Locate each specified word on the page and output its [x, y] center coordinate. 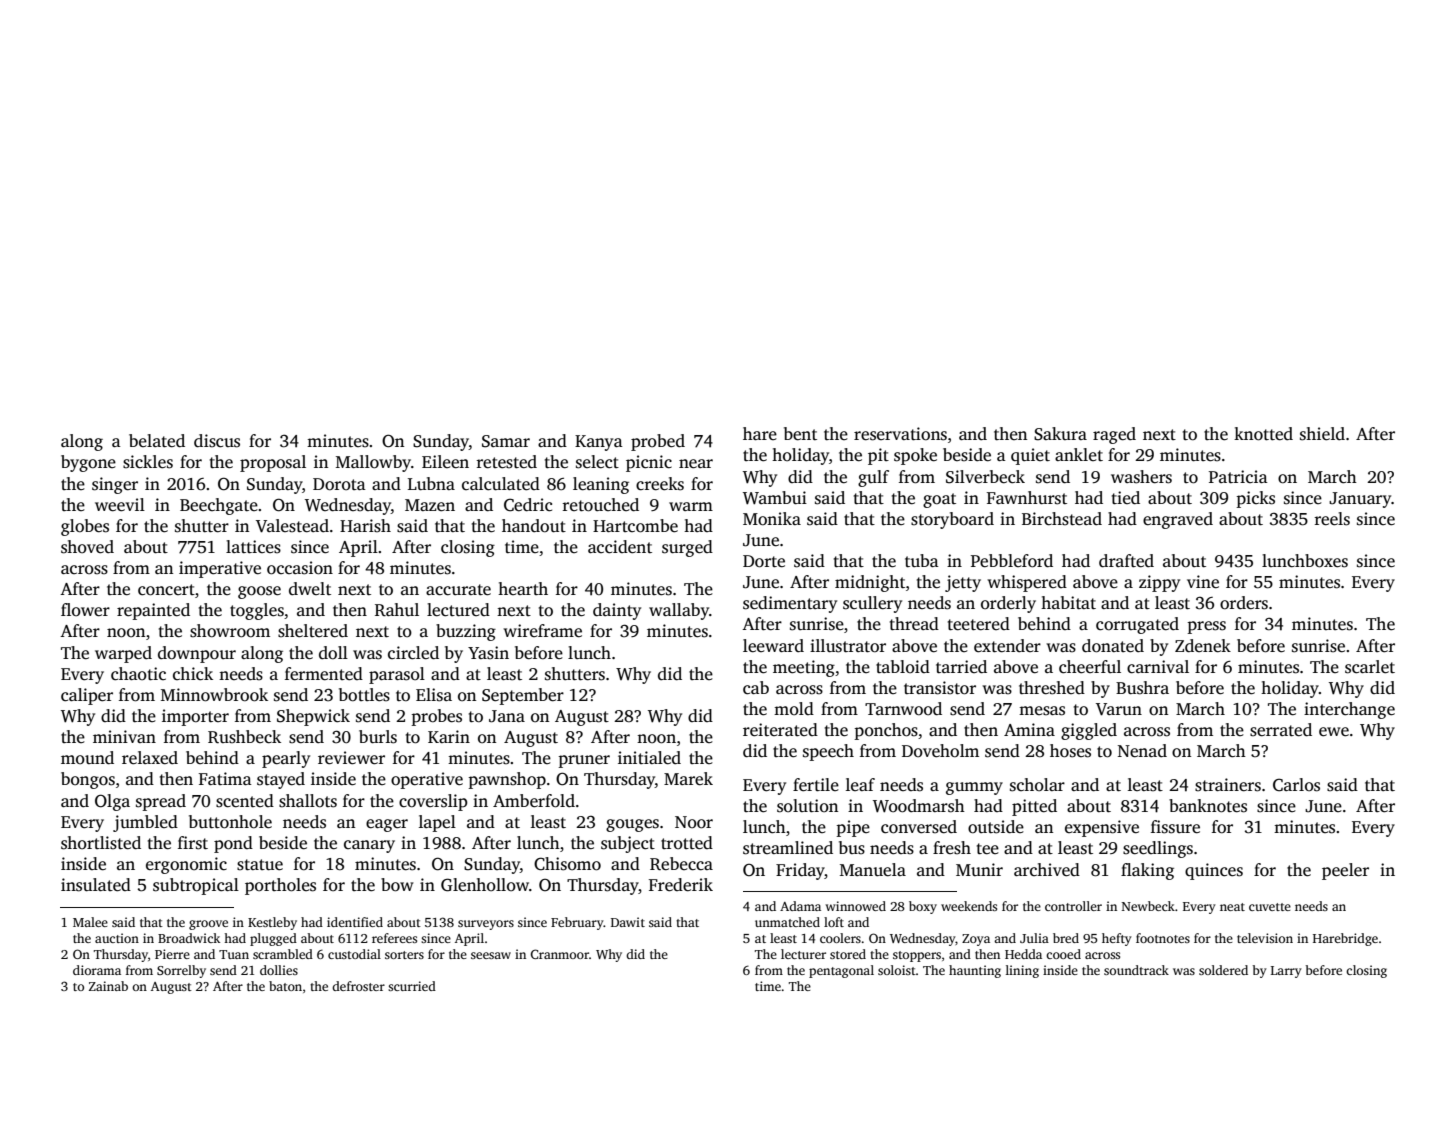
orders [1244, 603]
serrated [1281, 730]
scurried [412, 986]
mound [87, 758]
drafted [1126, 561]
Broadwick [189, 938]
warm [691, 506]
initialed [649, 758]
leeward [773, 646]
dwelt [310, 588]
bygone [88, 463]
